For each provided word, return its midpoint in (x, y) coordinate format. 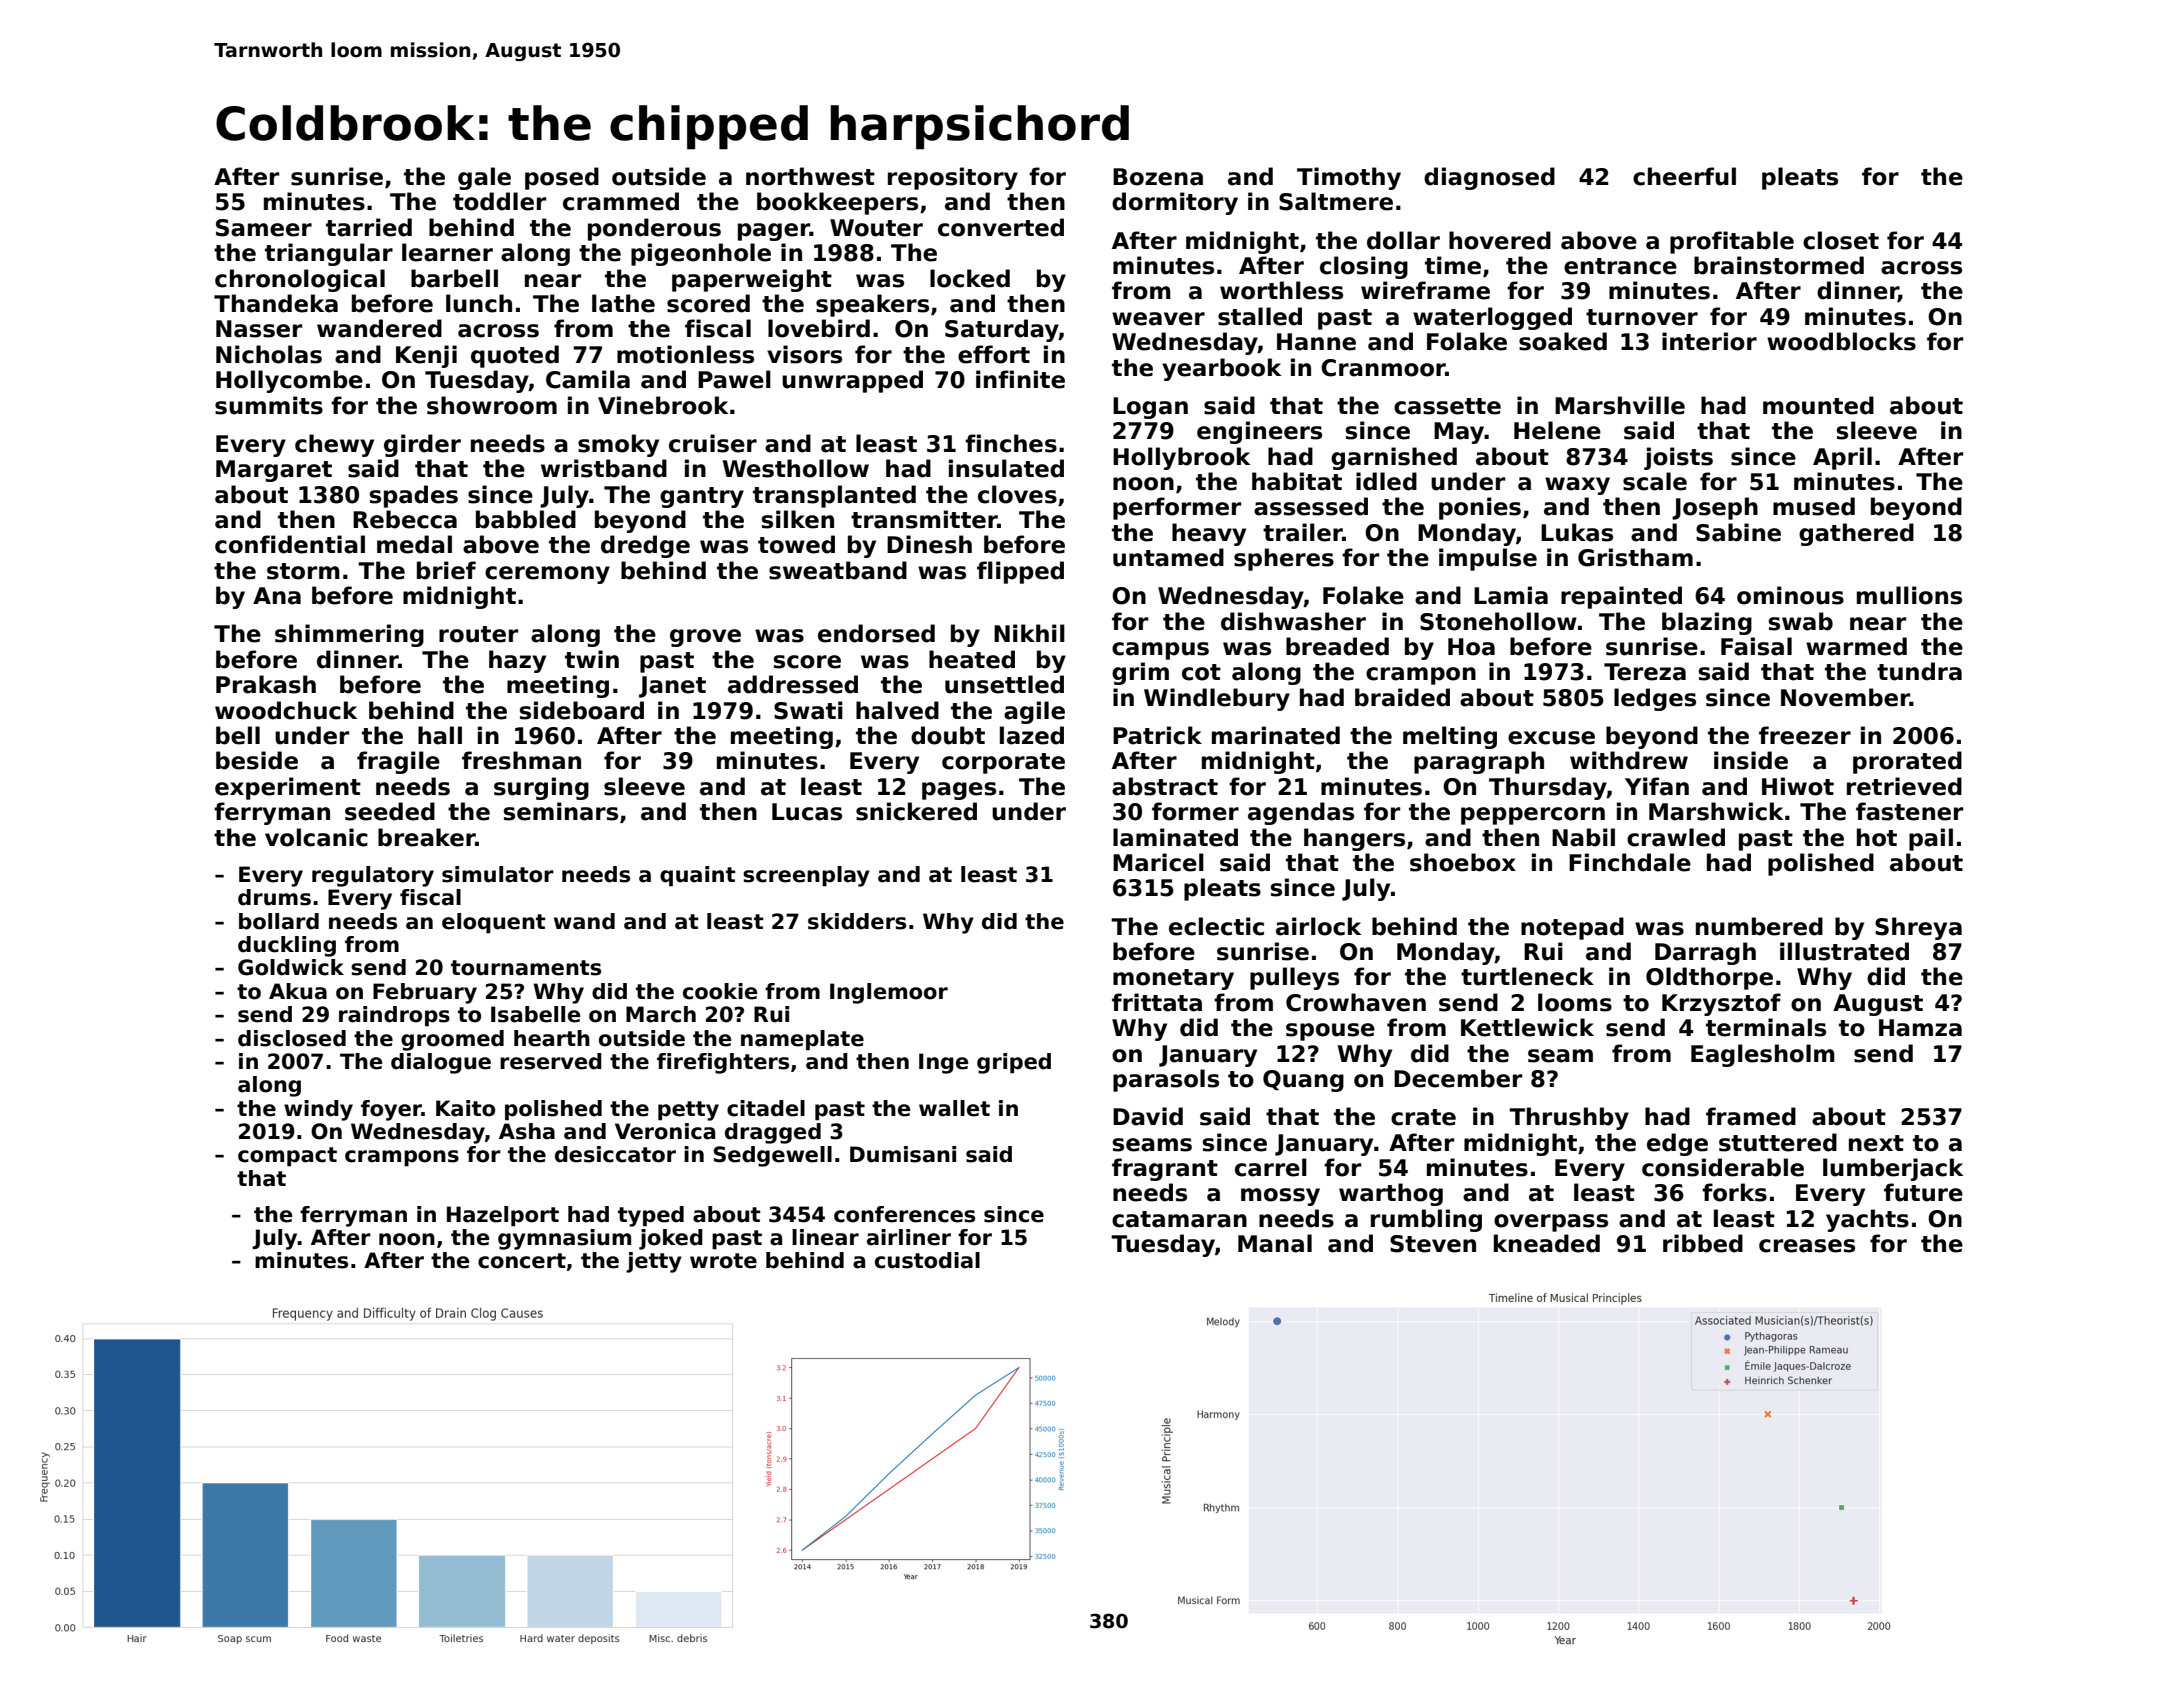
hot (1877, 837)
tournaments (526, 968)
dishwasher (1293, 621)
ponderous (654, 229)
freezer (1805, 735)
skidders (857, 921)
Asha (527, 1131)
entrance (1620, 266)
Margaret (274, 471)
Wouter (876, 228)
